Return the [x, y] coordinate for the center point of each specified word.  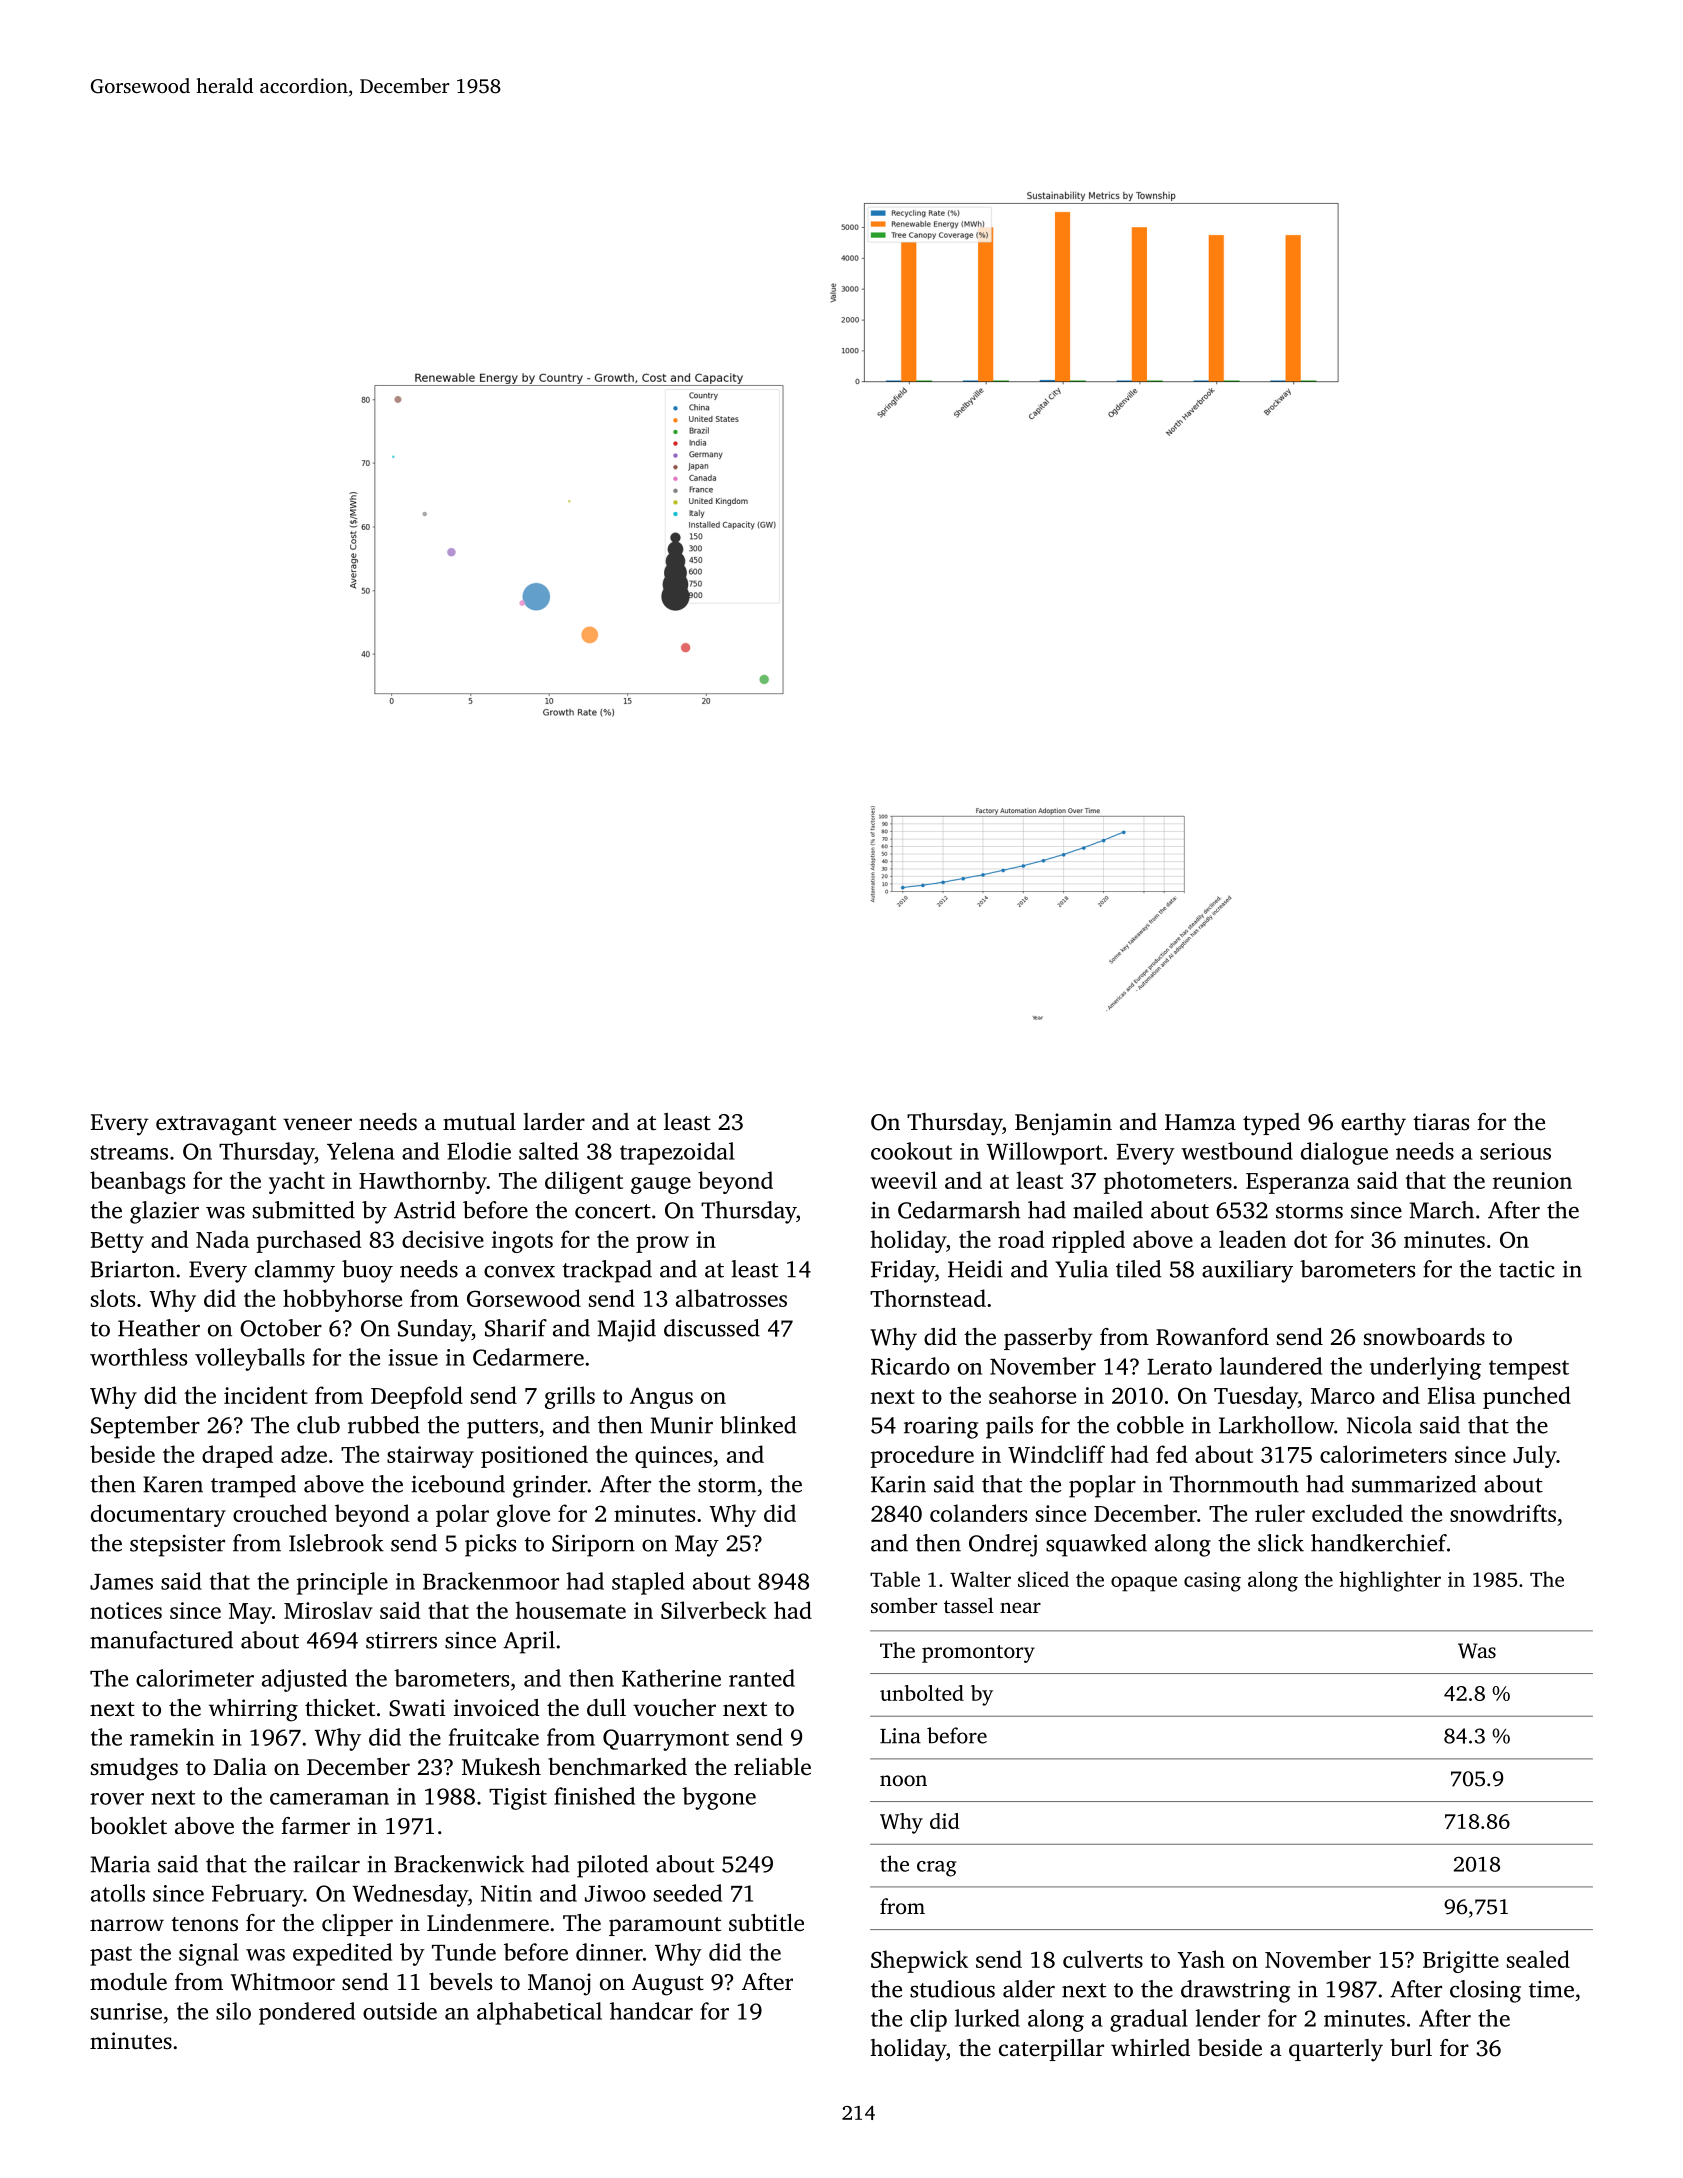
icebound [458, 1484]
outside [400, 2011]
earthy [1373, 1124]
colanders [978, 1513]
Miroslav [328, 1610]
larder [554, 1122]
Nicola [1379, 1425]
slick [1281, 1543]
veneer [317, 1124]
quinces [673, 1457]
